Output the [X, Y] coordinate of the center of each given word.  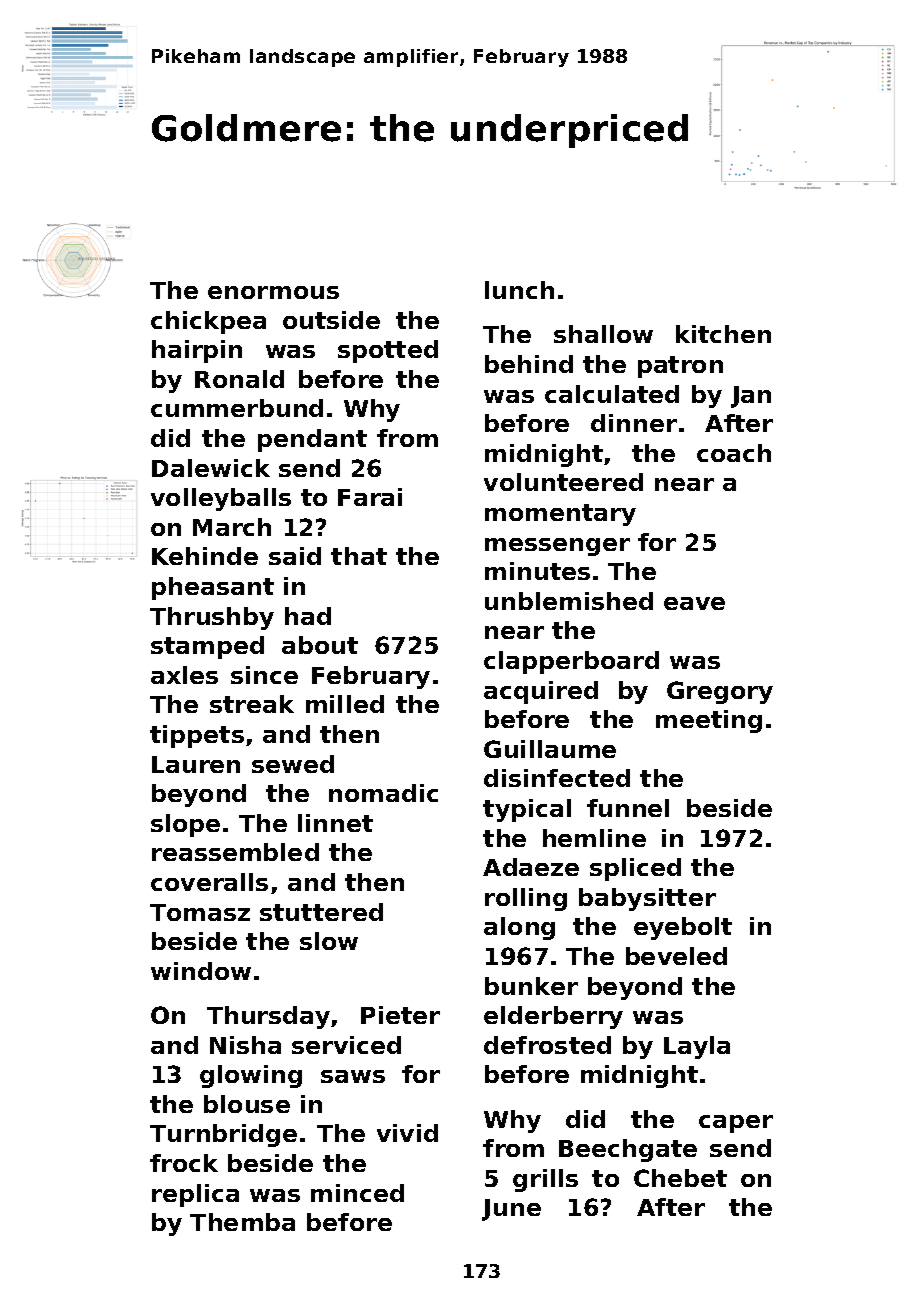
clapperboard [571, 662]
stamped [207, 647]
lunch [519, 290]
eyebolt [683, 928]
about [320, 645]
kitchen [723, 334]
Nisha [245, 1045]
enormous [273, 292]
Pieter [400, 1015]
